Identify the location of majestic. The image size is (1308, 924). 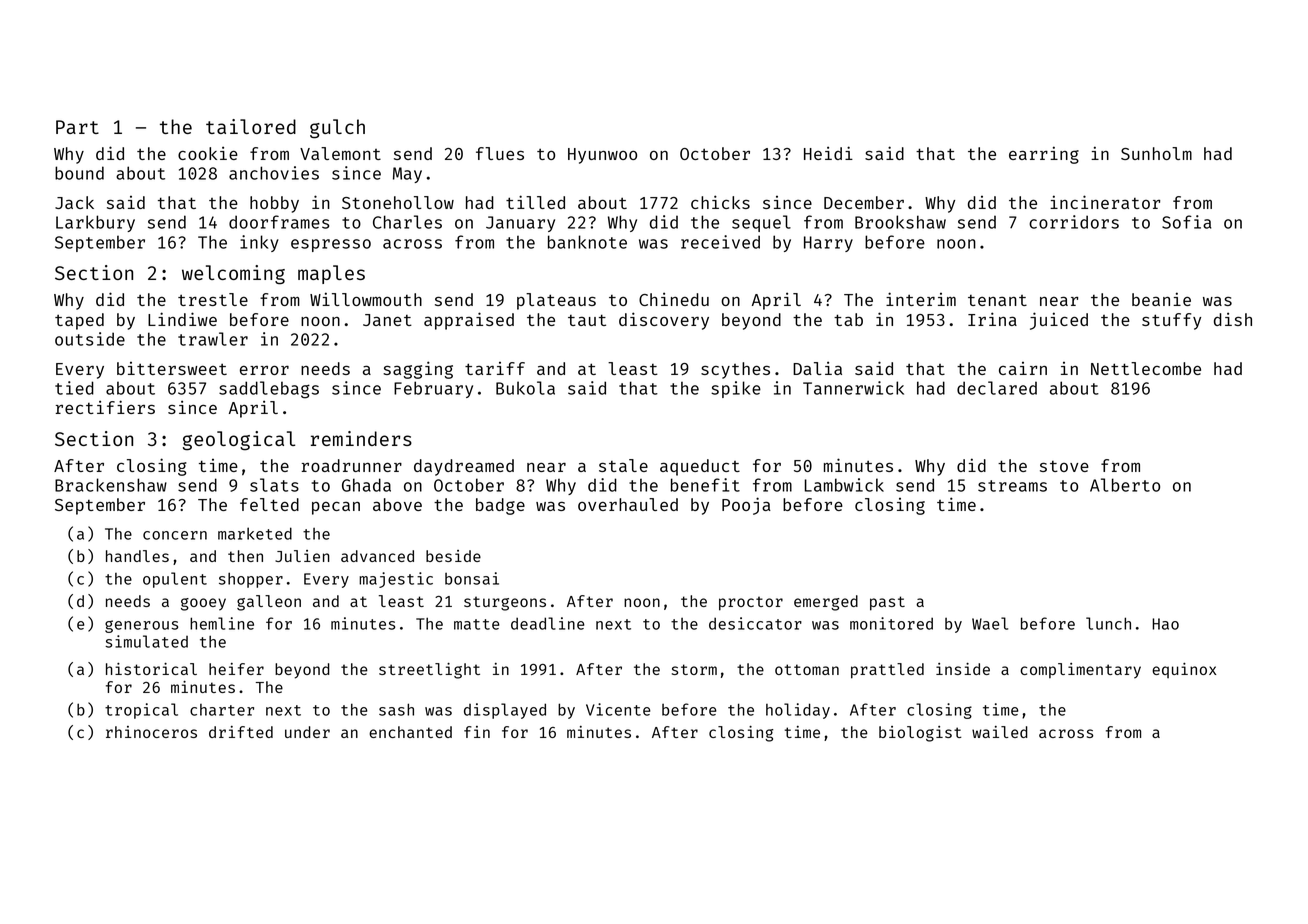
(396, 580).
